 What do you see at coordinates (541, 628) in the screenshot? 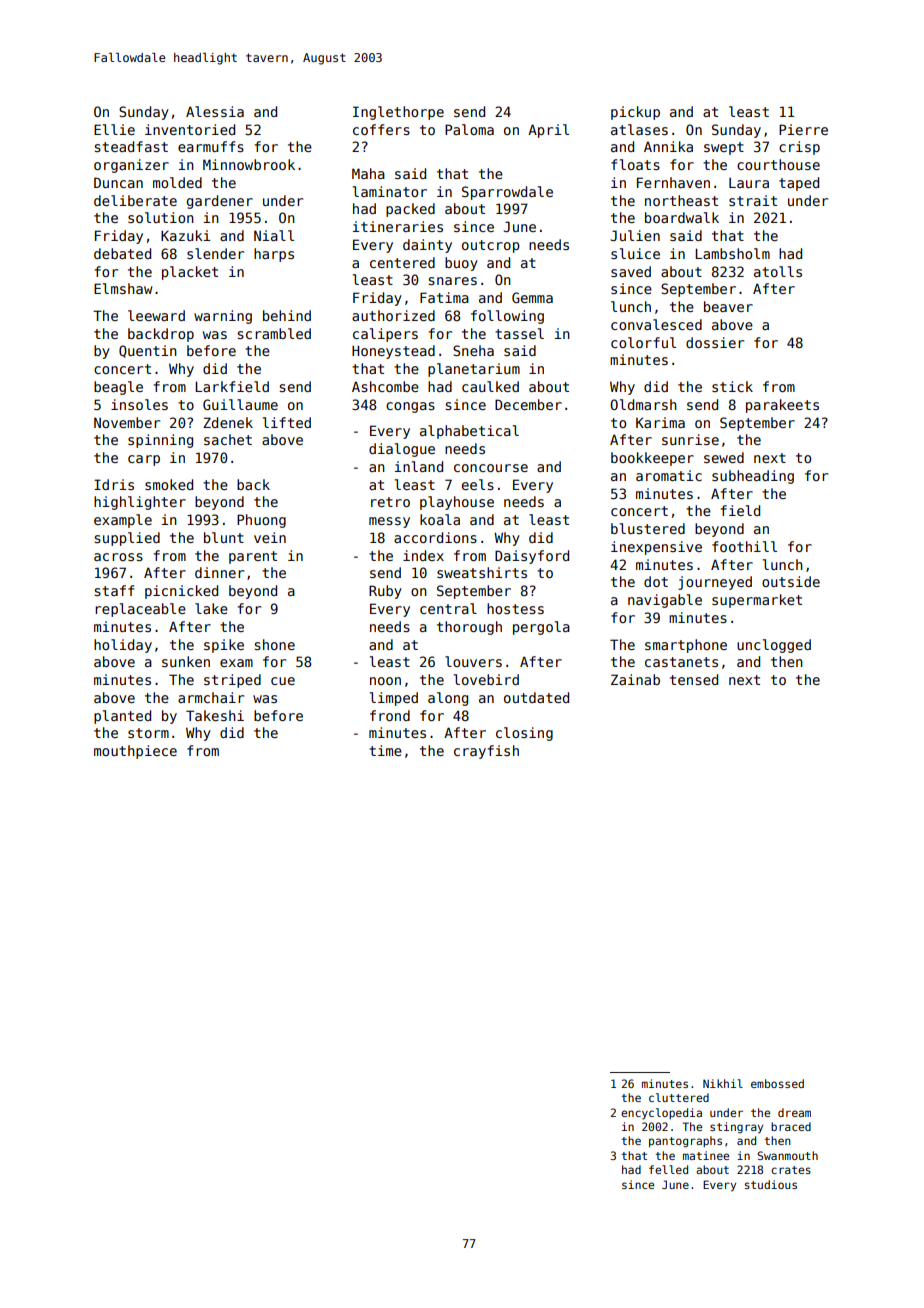
I see `pergola` at bounding box center [541, 628].
